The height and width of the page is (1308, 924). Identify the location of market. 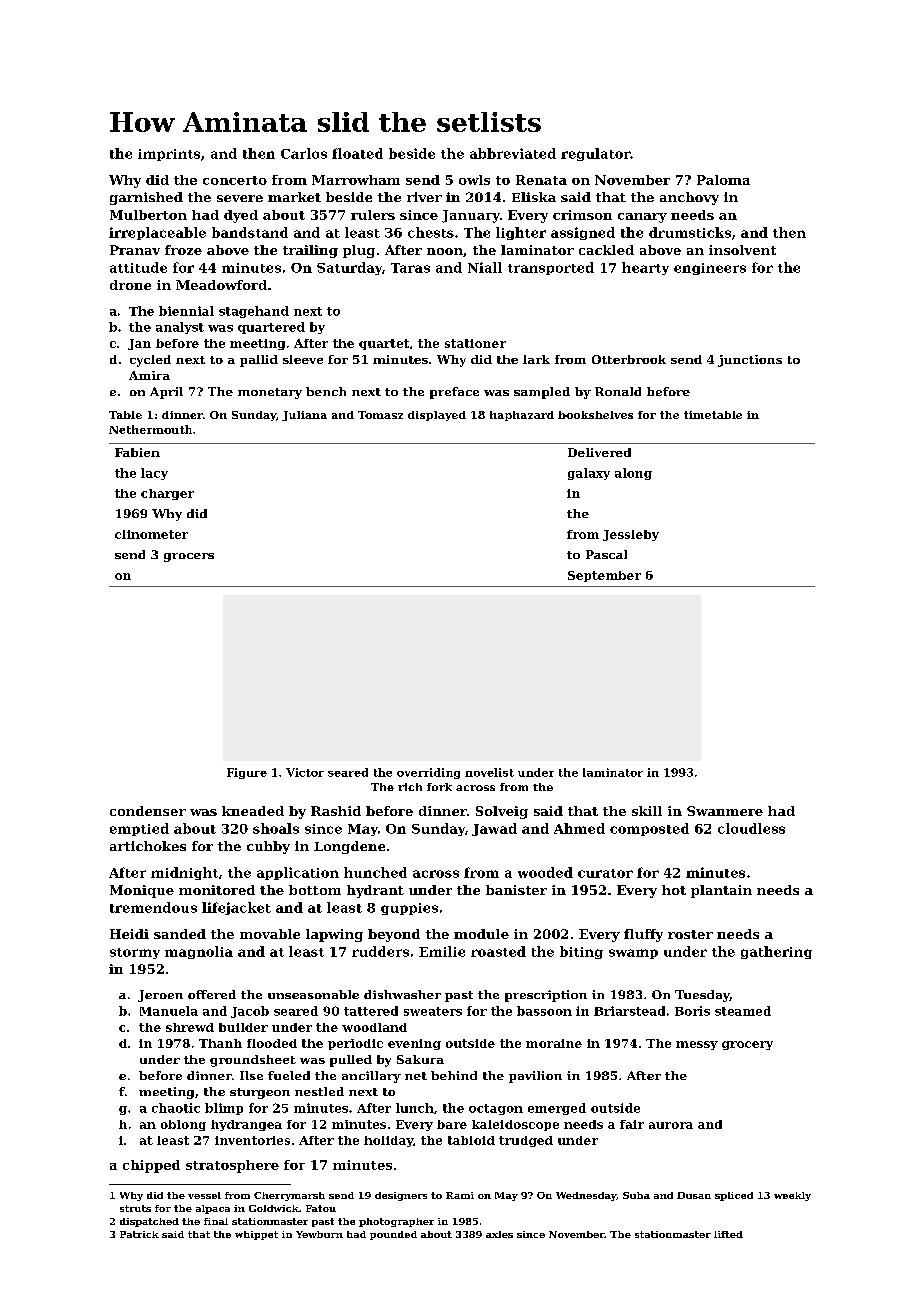
(294, 197).
